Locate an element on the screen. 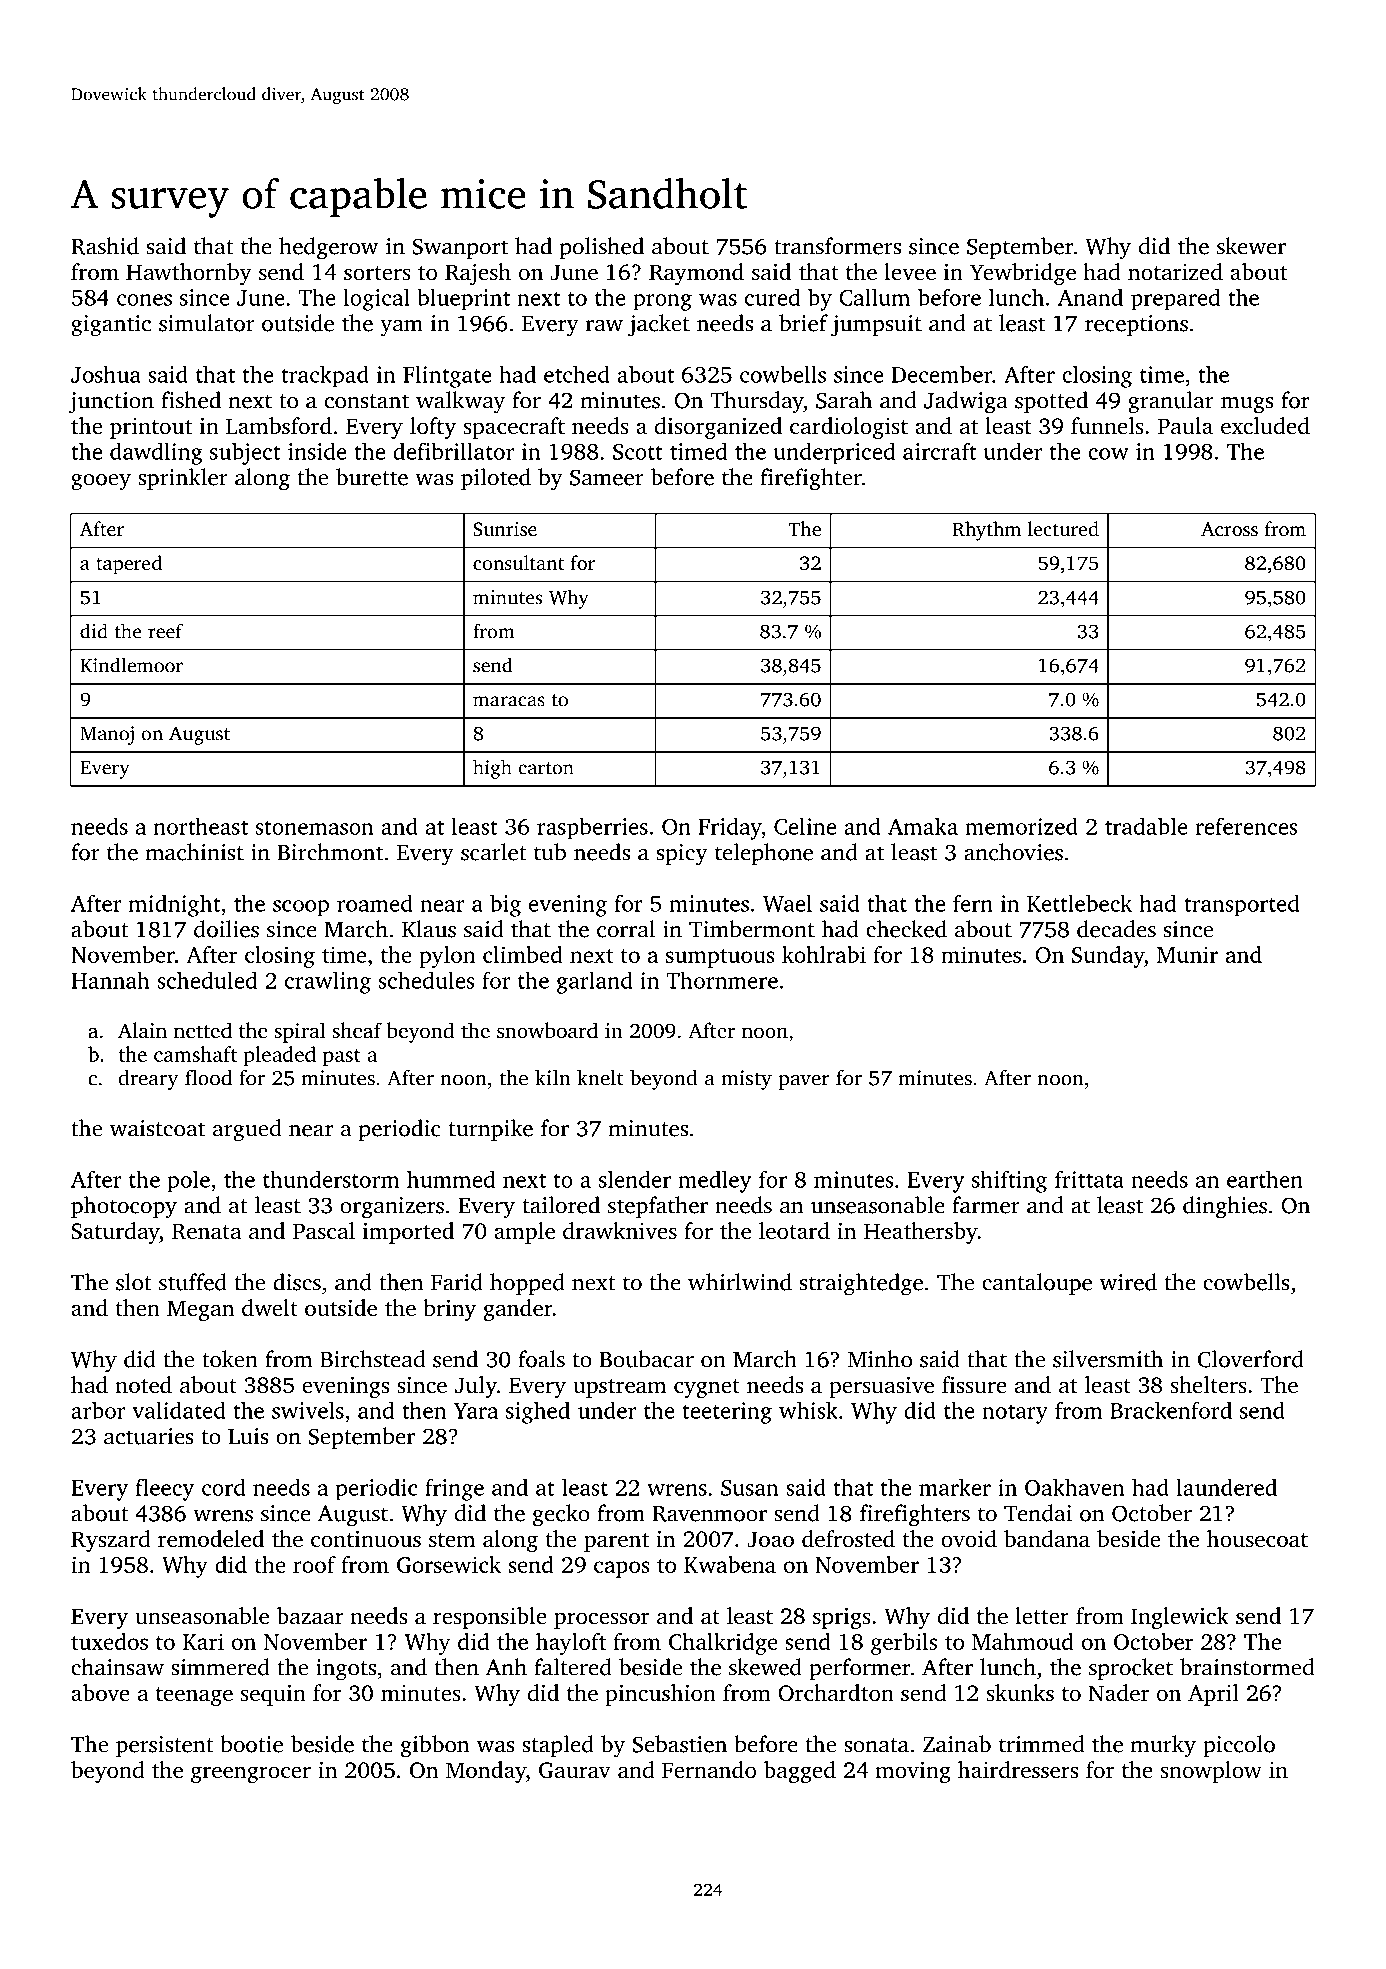 The image size is (1386, 1969). polished is located at coordinates (602, 248).
